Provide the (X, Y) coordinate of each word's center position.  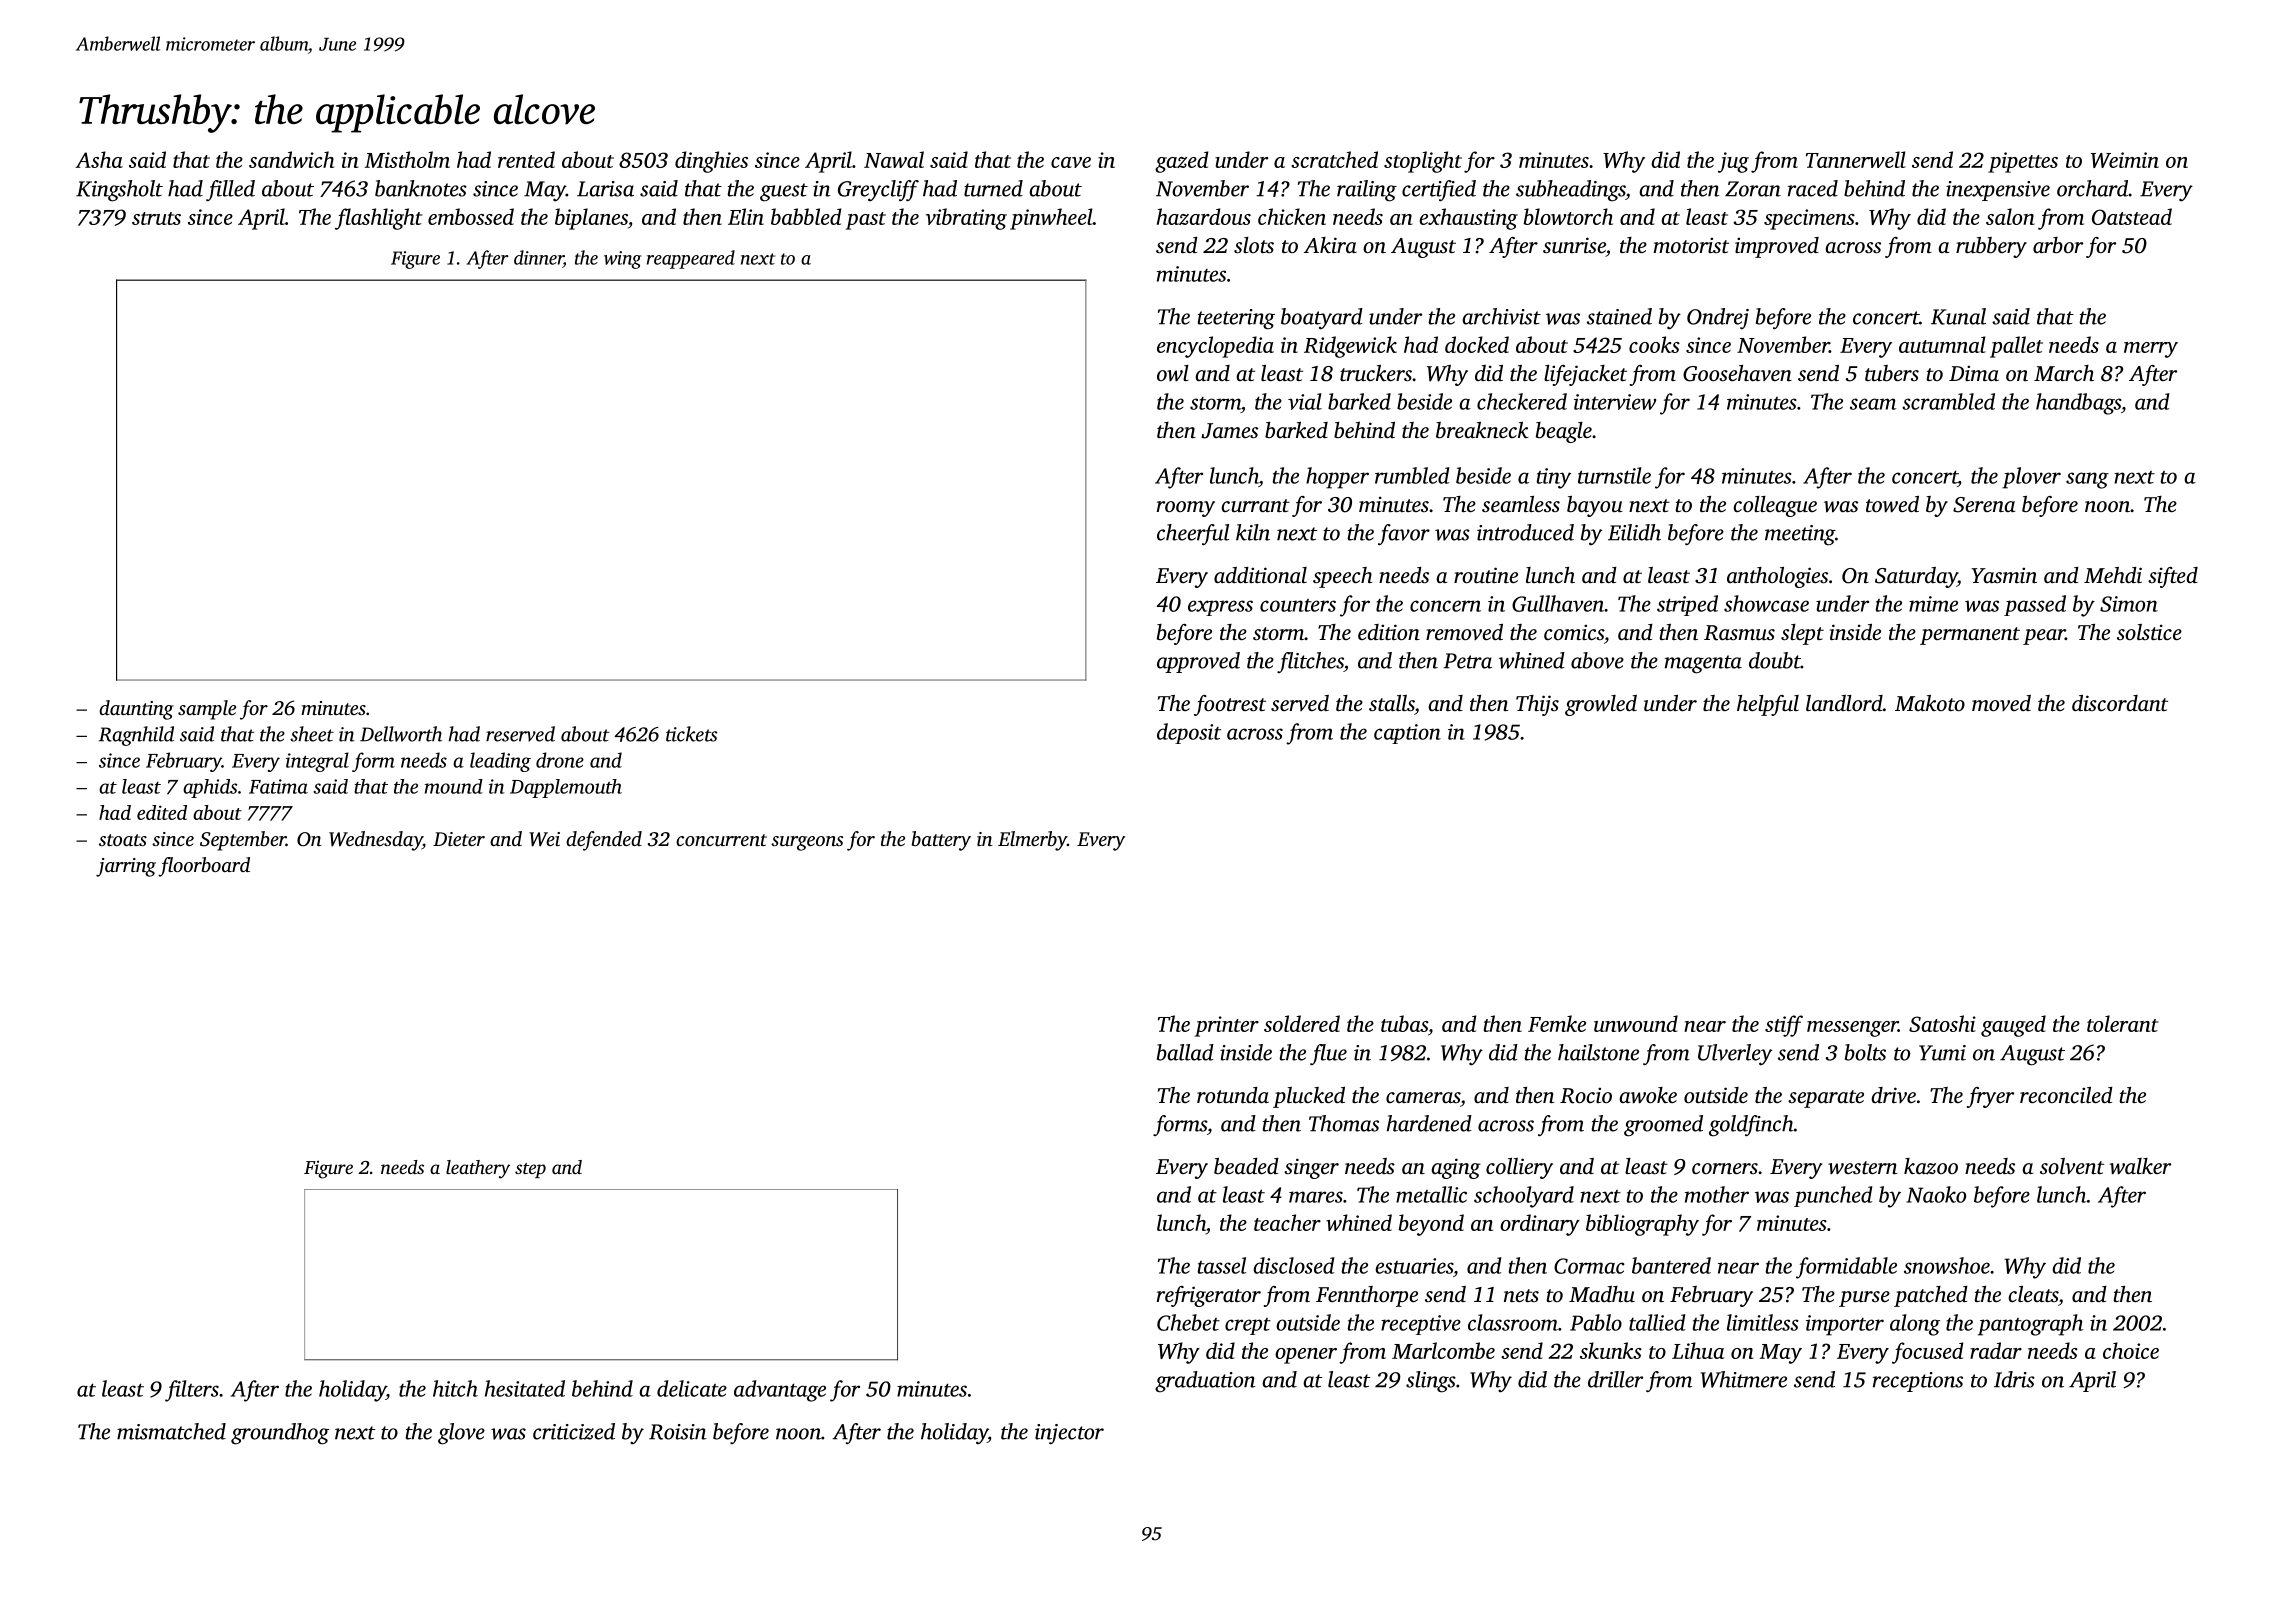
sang (2087, 480)
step (530, 1170)
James (1229, 431)
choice (2131, 1350)
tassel (1221, 1265)
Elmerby (1032, 841)
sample (207, 710)
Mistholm (407, 159)
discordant (2120, 703)
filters (192, 1391)
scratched (1334, 159)
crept (1248, 1326)
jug (1733, 162)
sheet (312, 734)
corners (1725, 1168)
